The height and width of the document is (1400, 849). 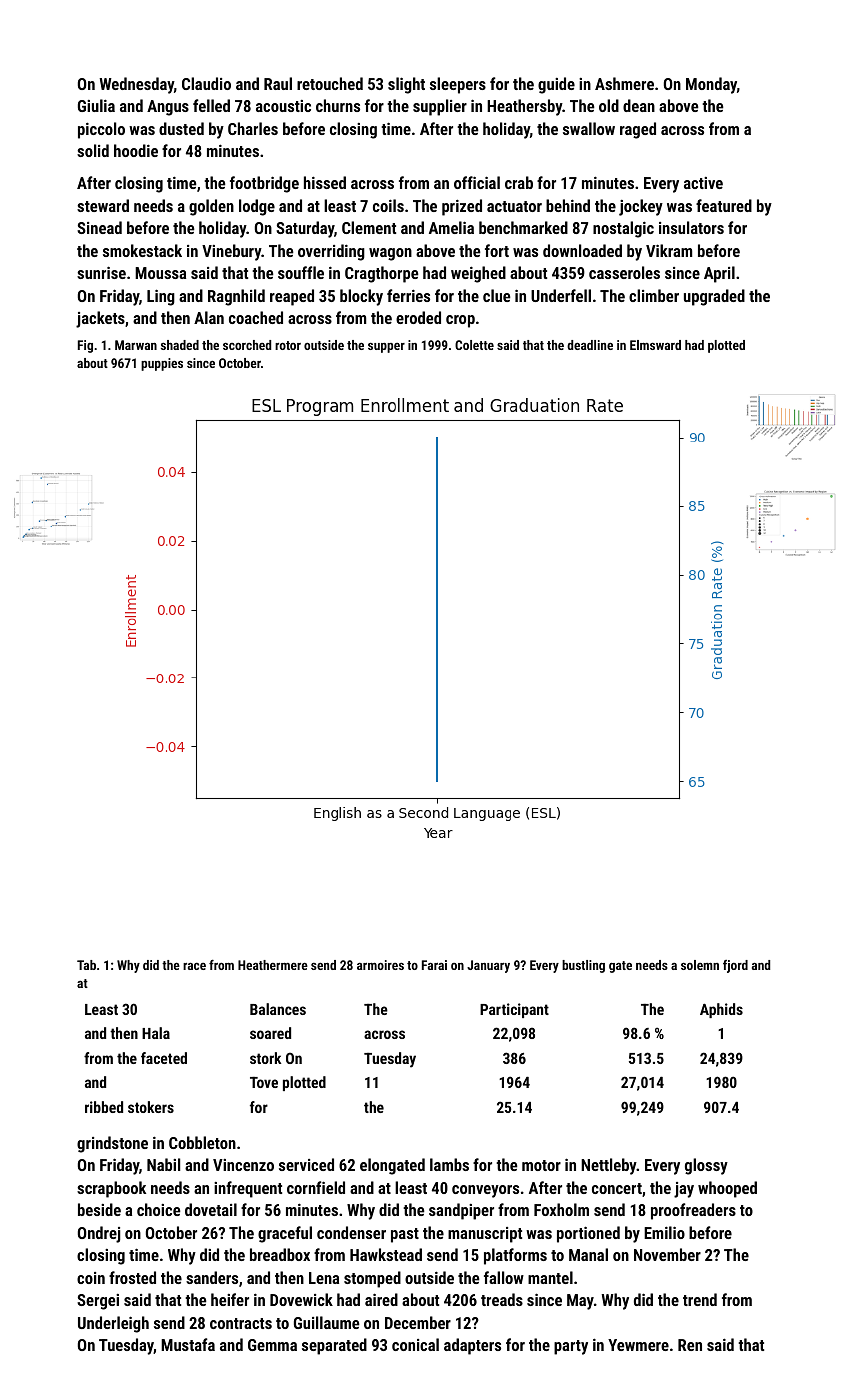 I want to click on proofreaders, so click(x=693, y=1211).
